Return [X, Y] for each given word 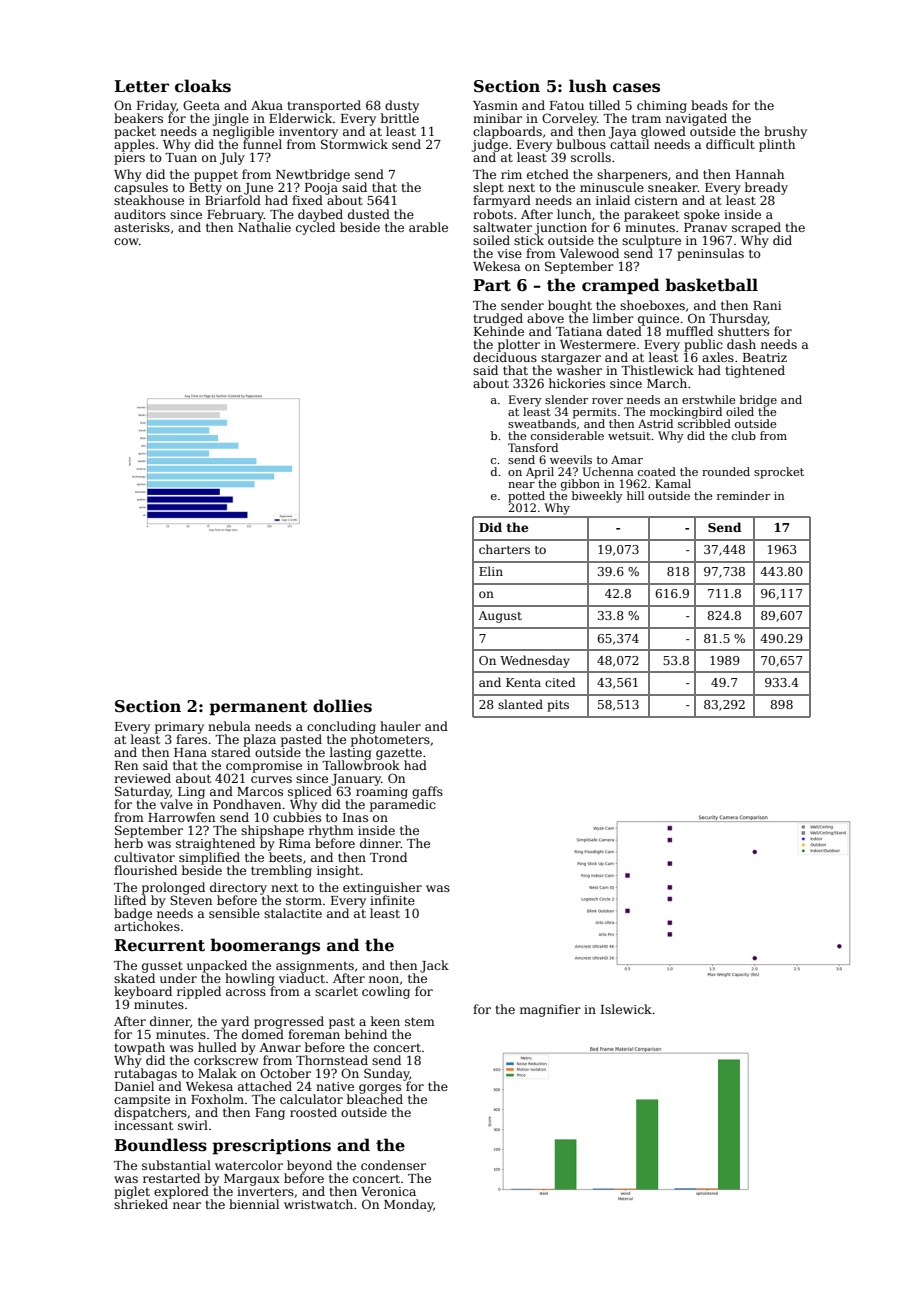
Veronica [388, 1191]
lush [588, 86]
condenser [393, 1165]
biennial [254, 1204]
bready [766, 189]
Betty [205, 189]
